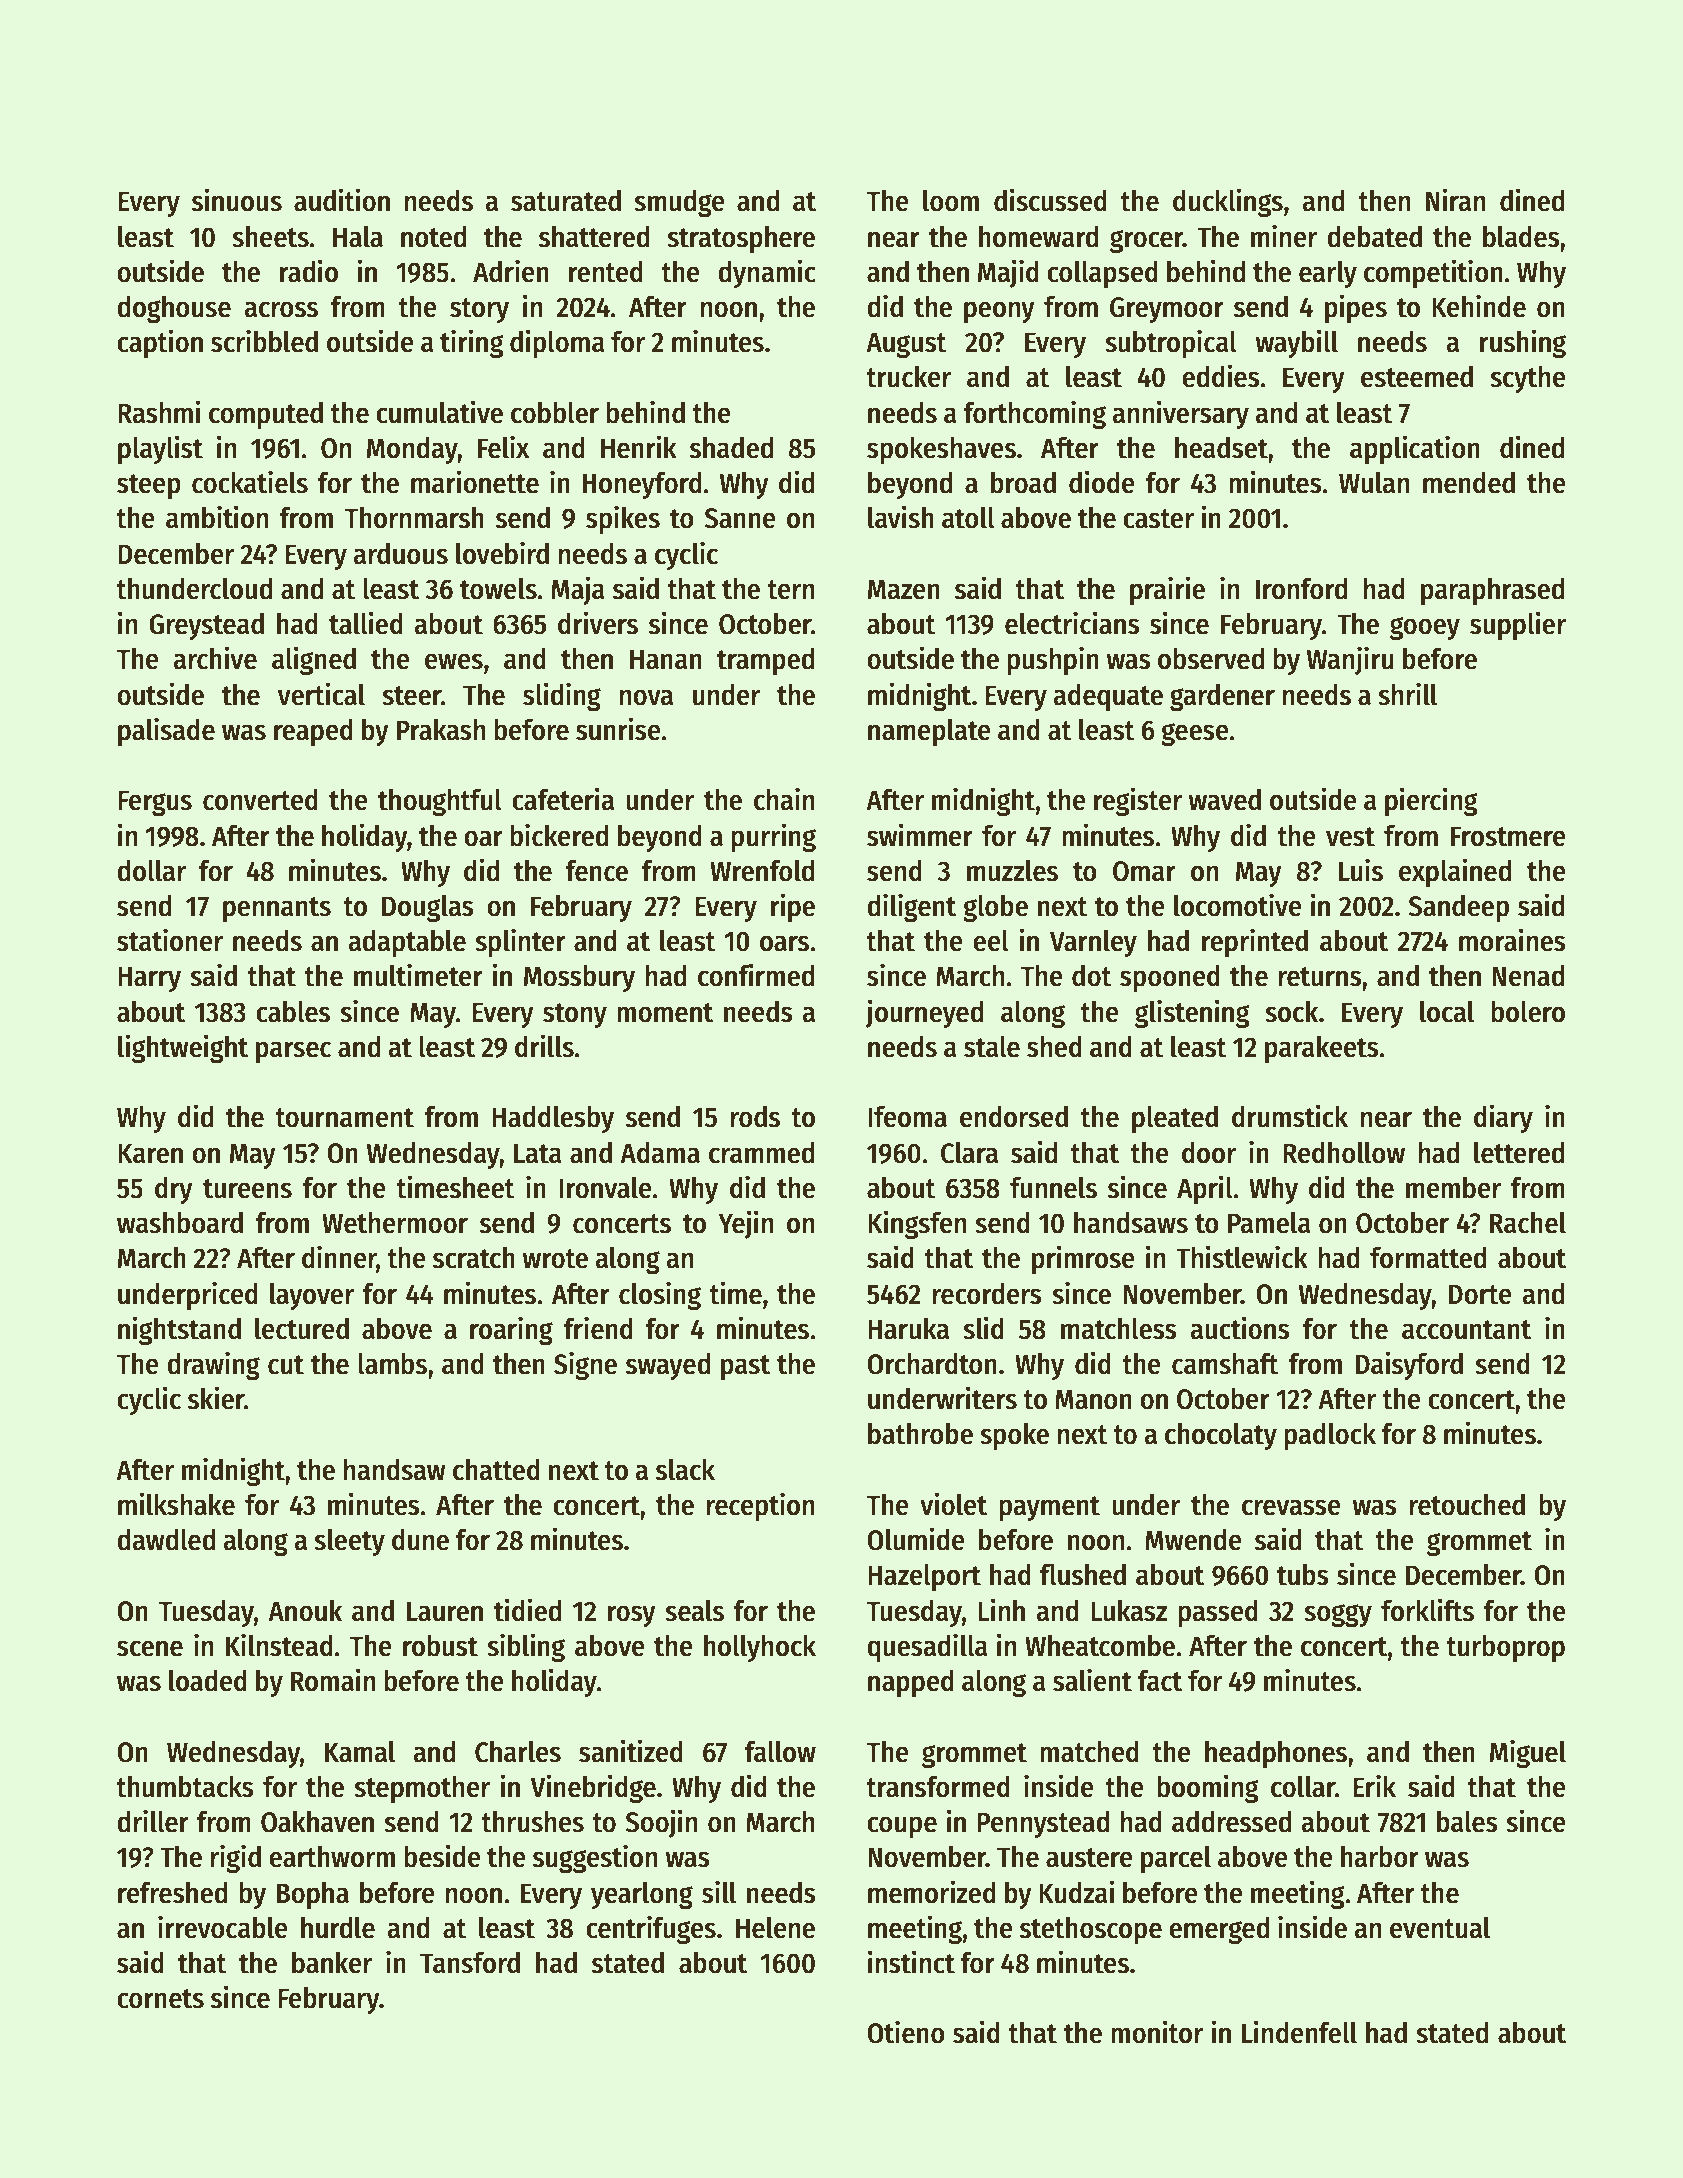 This screenshot has height=2178, width=1683. Describe the element at coordinates (951, 201) in the screenshot. I see `loom` at that location.
